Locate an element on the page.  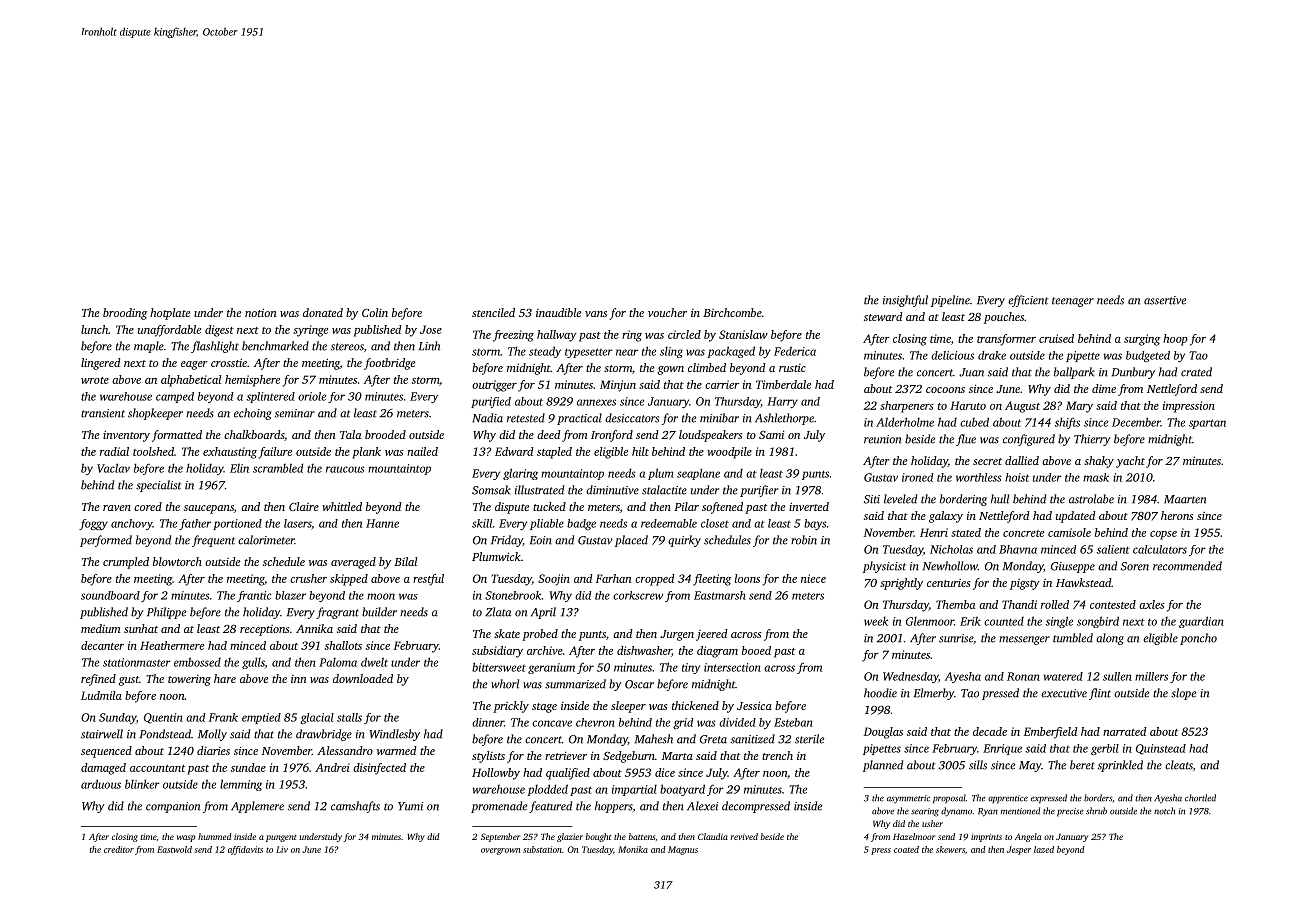
brooded is located at coordinates (385, 434).
